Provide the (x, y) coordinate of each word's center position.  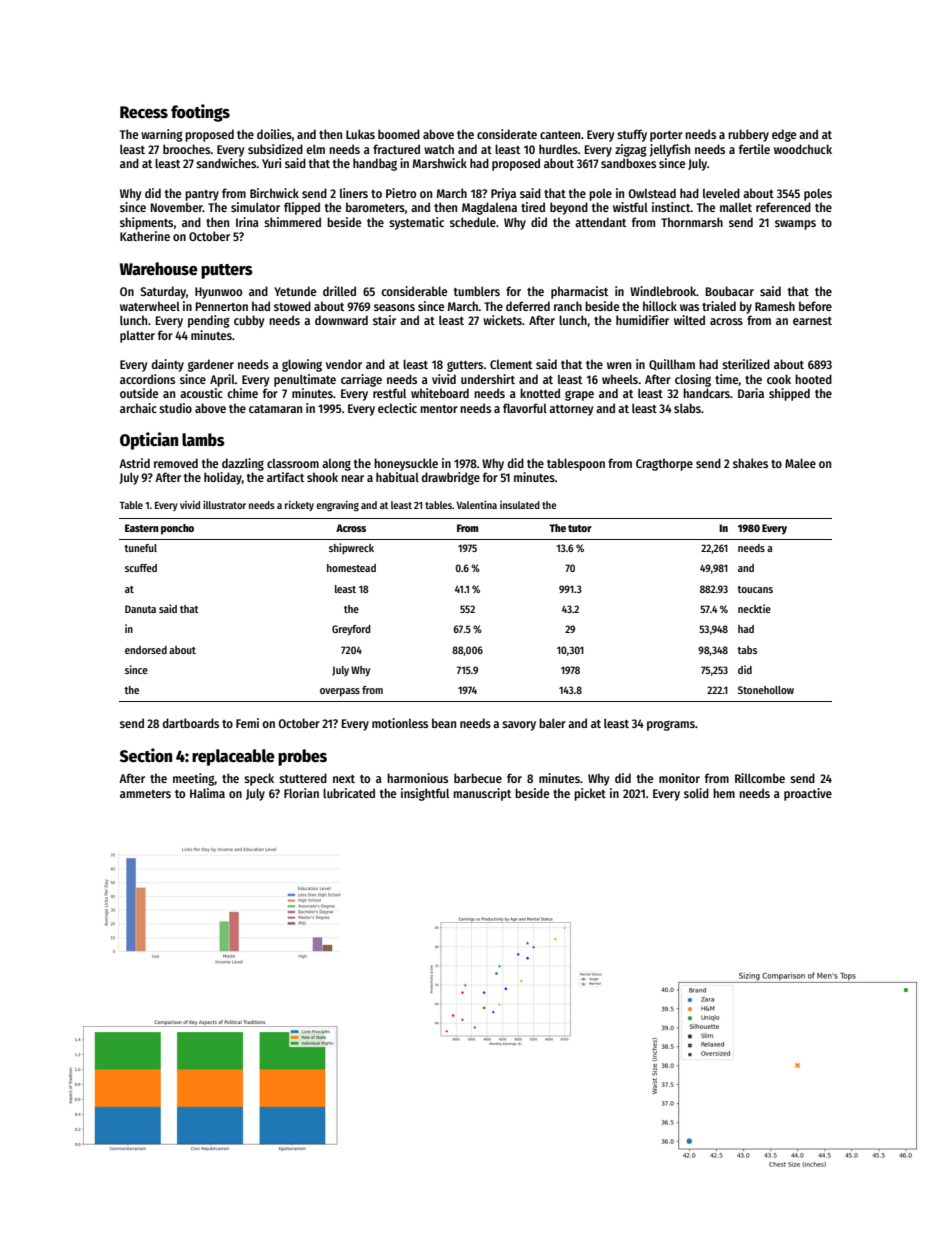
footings (200, 113)
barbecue (478, 778)
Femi (247, 723)
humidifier (642, 320)
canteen (560, 135)
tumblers (477, 291)
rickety (299, 506)
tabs (747, 650)
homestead (351, 568)
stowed (292, 306)
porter (666, 136)
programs (671, 726)
